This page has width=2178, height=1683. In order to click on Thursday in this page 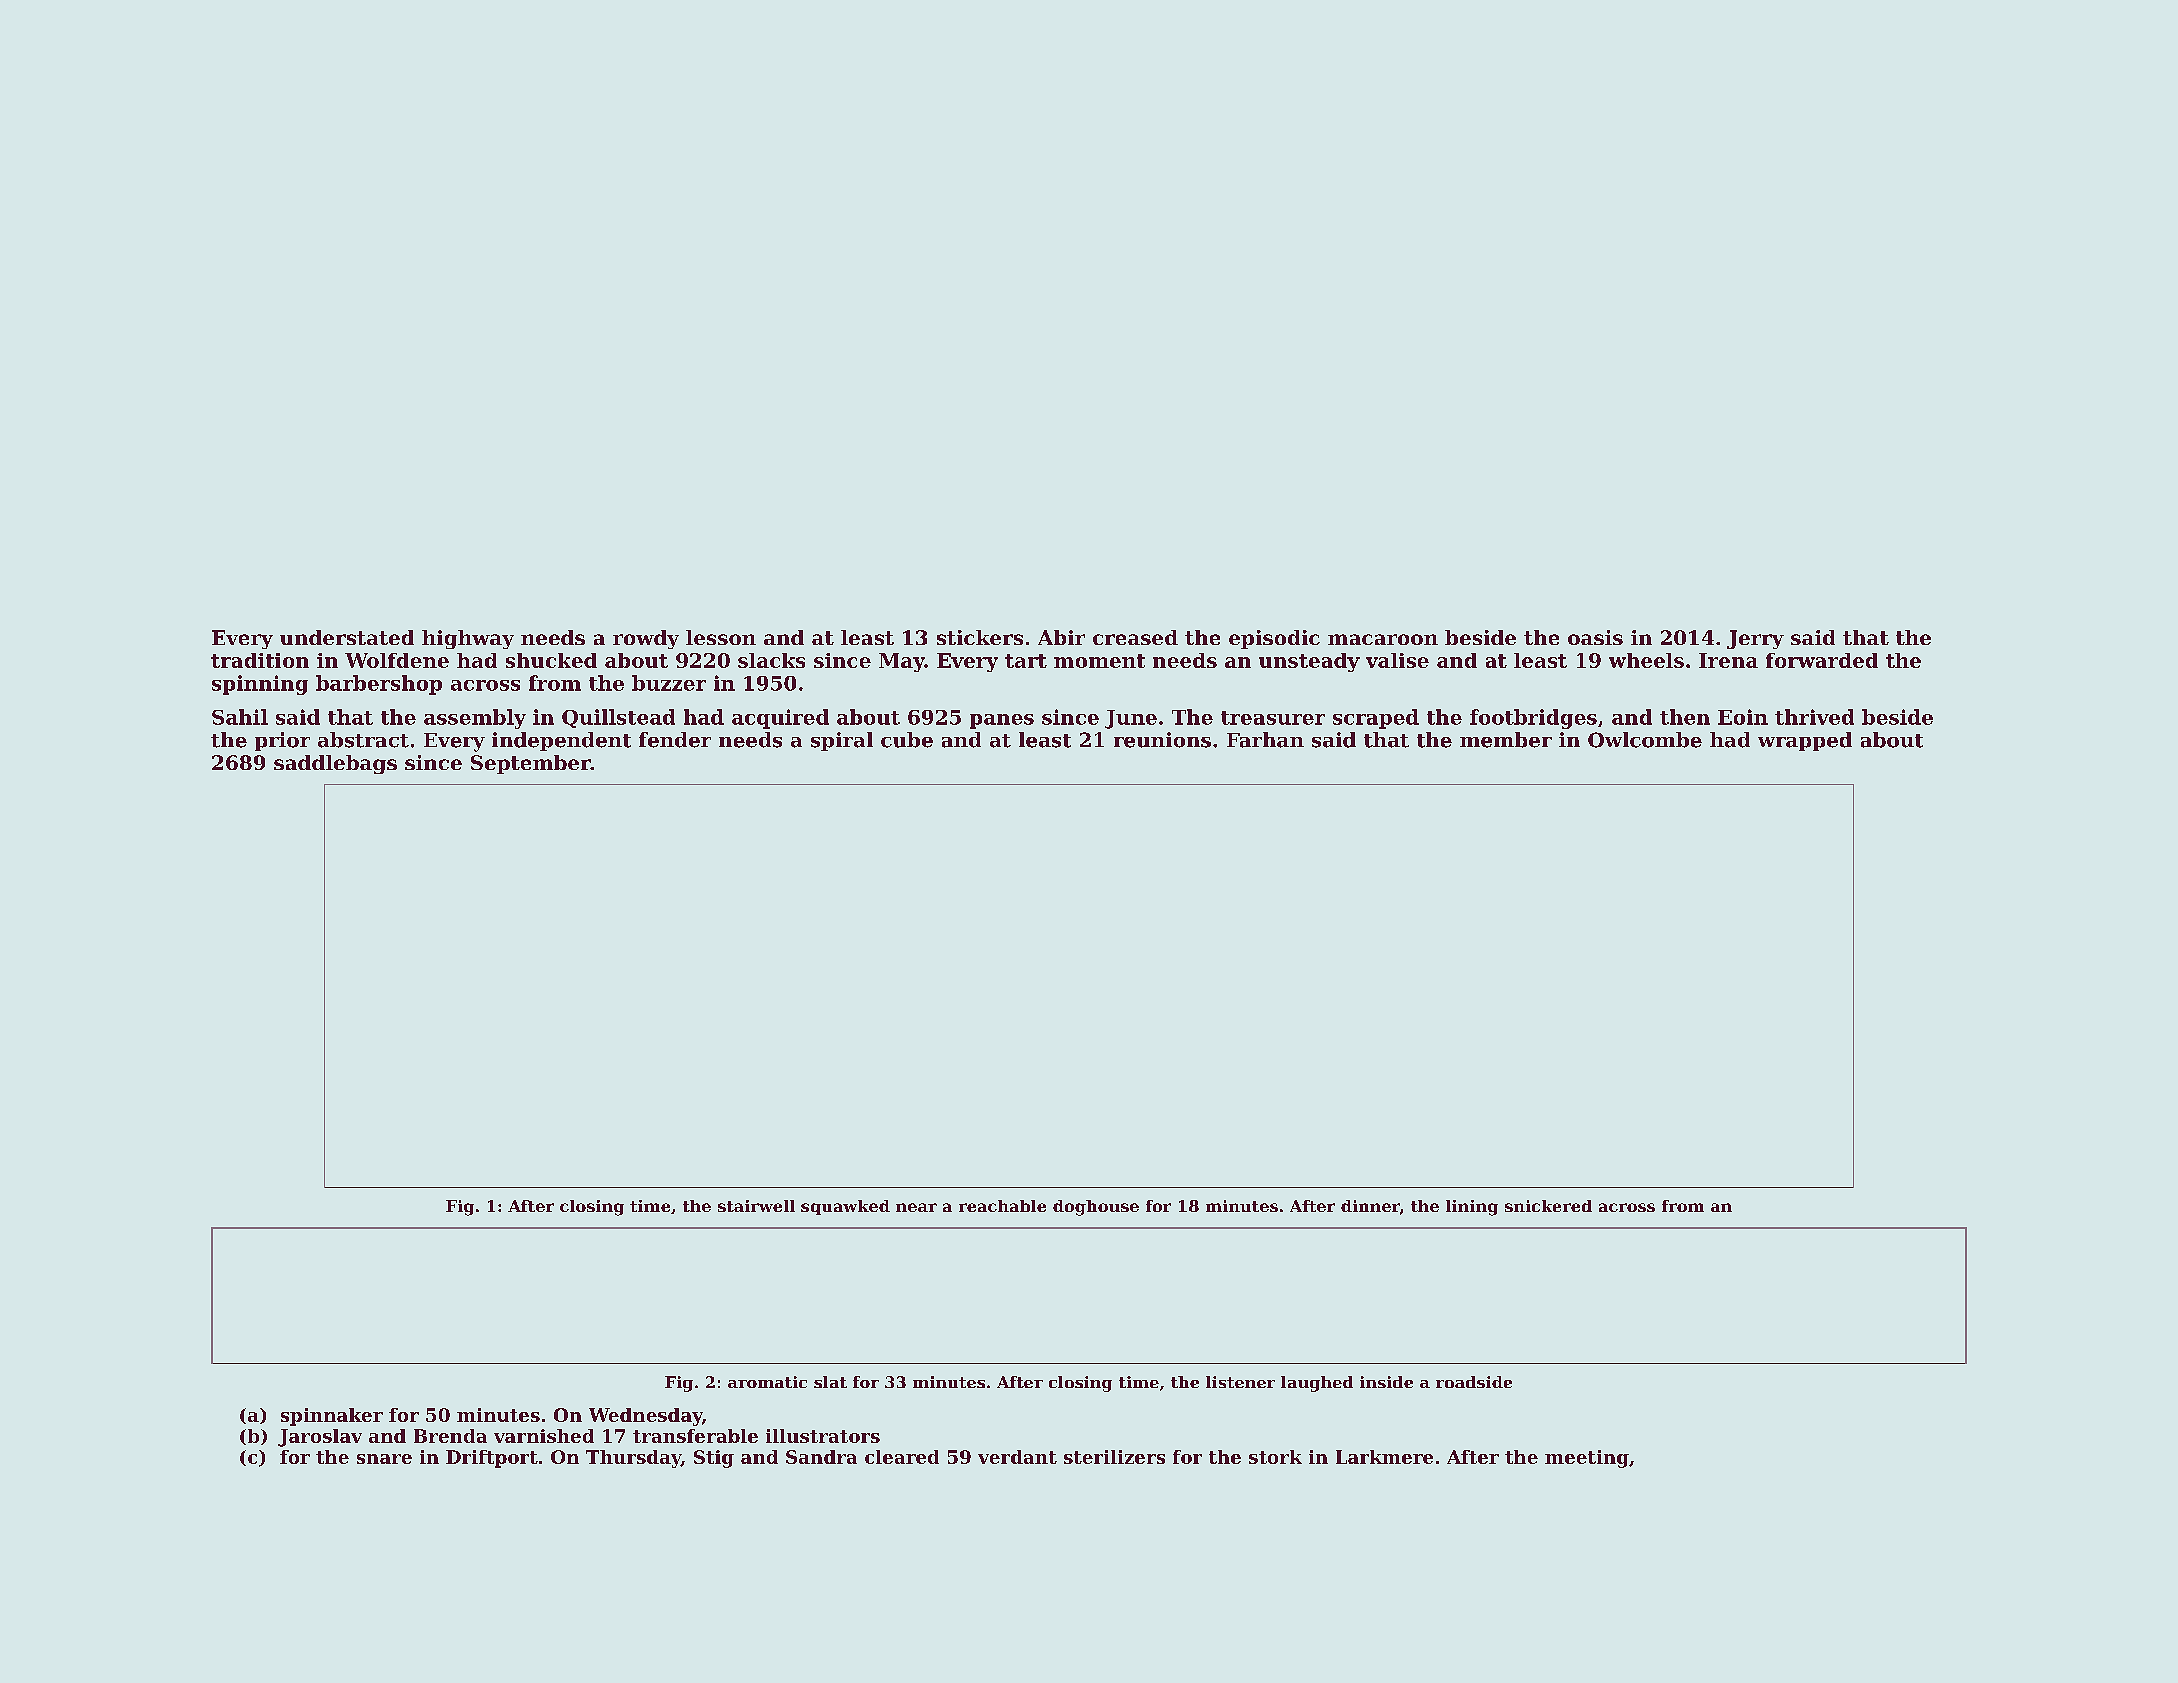, I will do `click(633, 1459)`.
